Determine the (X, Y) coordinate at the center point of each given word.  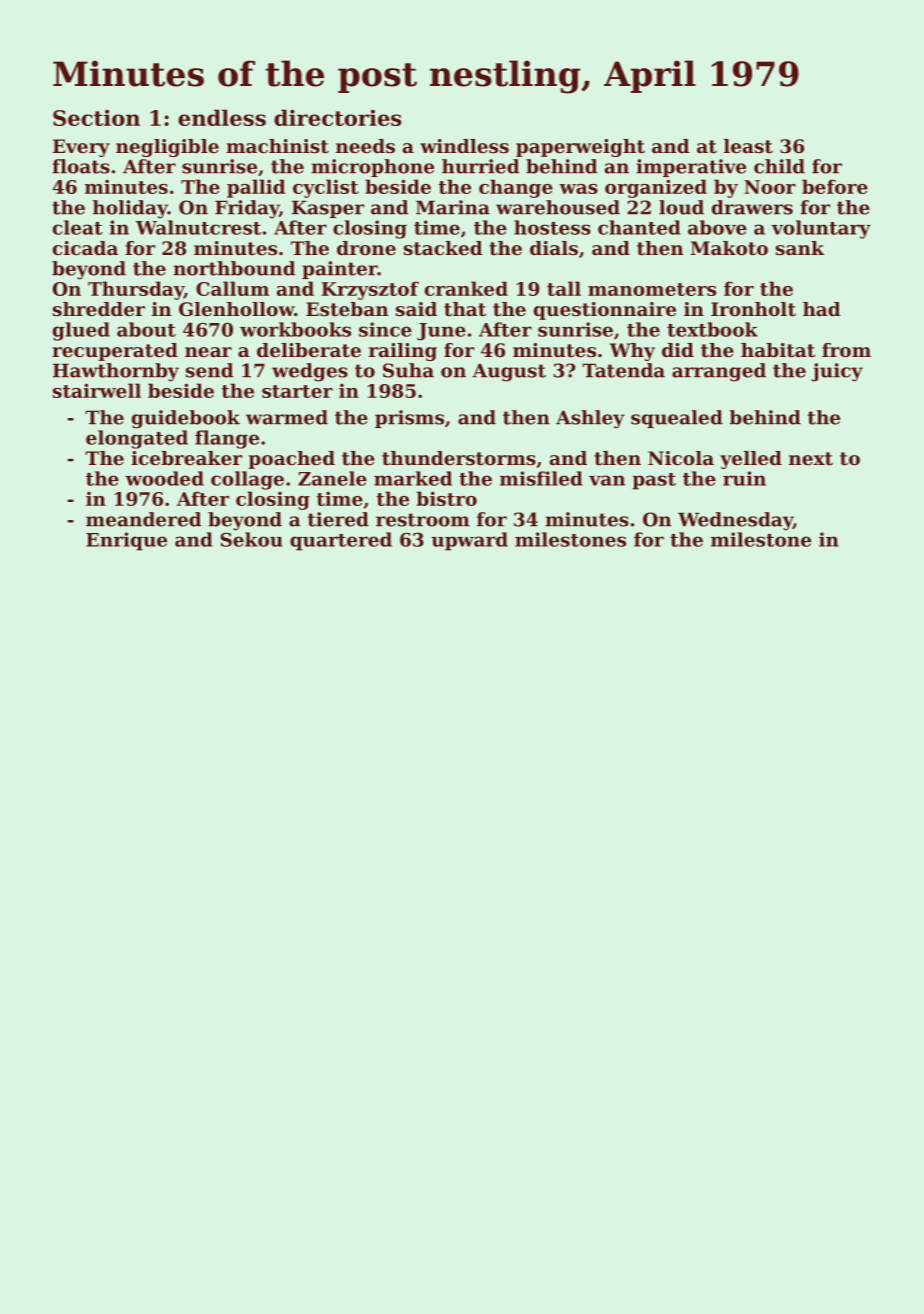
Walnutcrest (198, 227)
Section (96, 117)
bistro (447, 498)
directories (338, 117)
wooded (164, 478)
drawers (752, 207)
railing (403, 352)
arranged (719, 372)
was (578, 189)
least (748, 146)
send (209, 370)
